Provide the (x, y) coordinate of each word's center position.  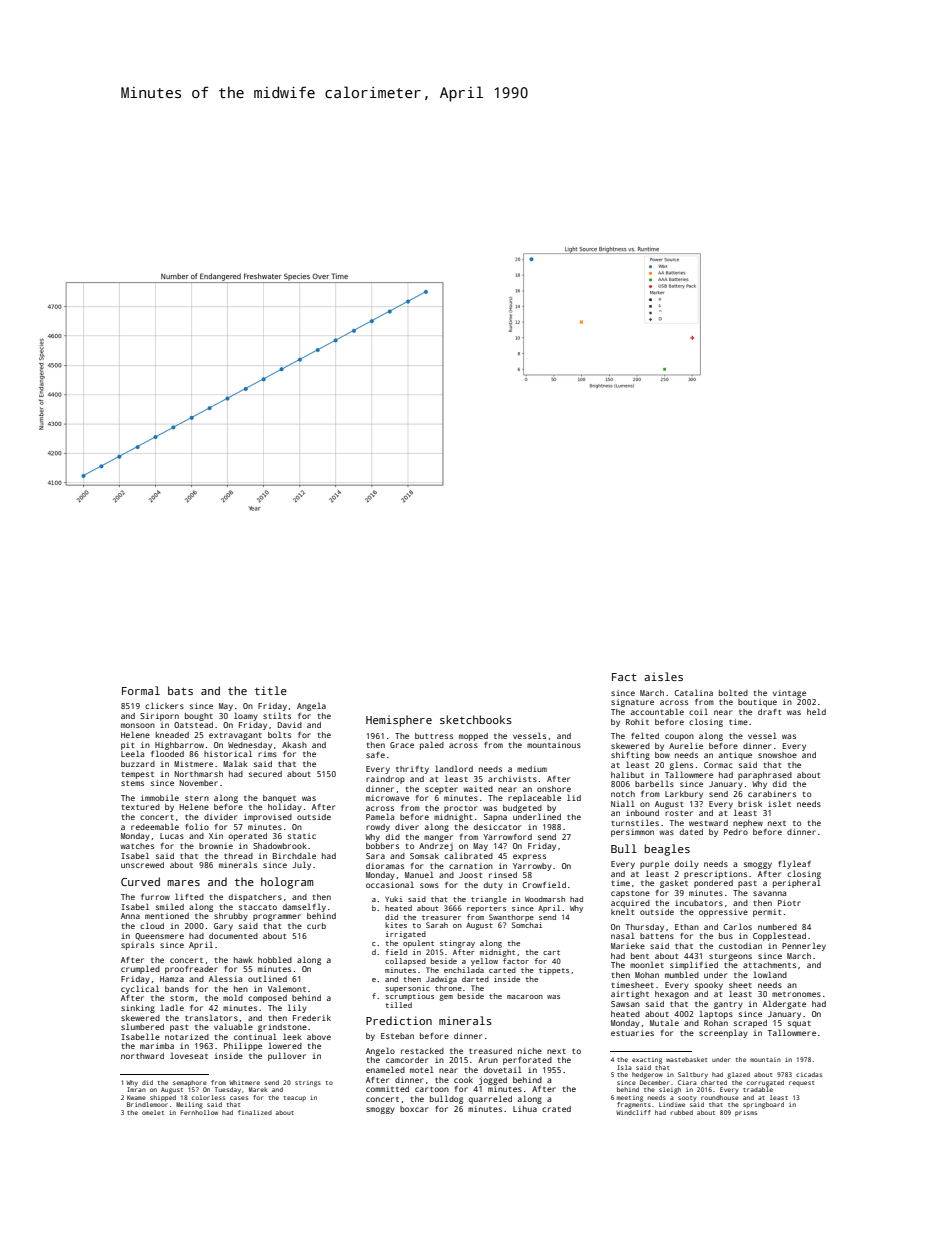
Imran (136, 1089)
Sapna (495, 818)
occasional (390, 884)
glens (681, 765)
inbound (642, 813)
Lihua (525, 1109)
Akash (294, 745)
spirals (137, 946)
